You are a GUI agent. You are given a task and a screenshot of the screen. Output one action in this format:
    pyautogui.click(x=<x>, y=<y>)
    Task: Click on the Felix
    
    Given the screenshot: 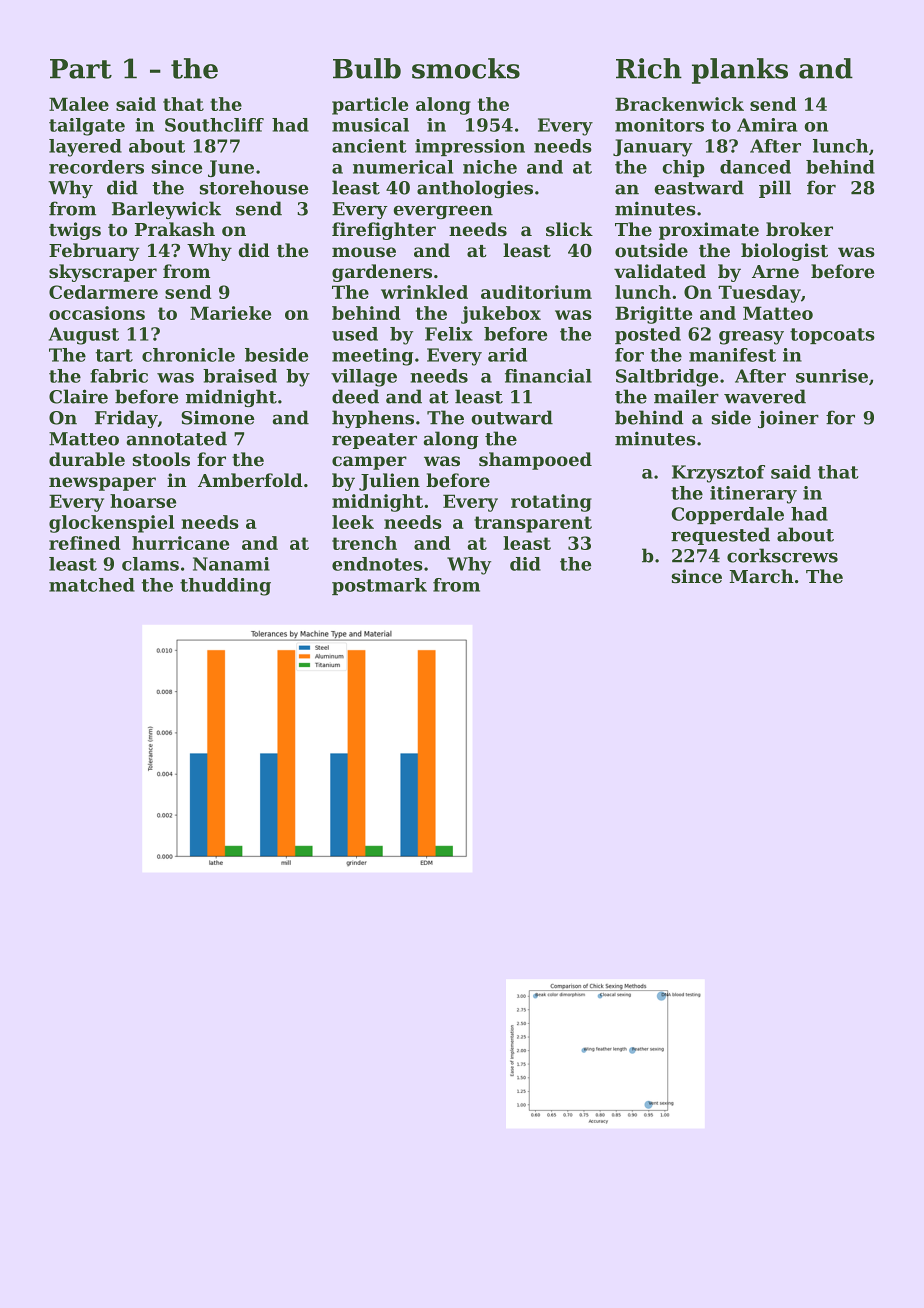 What is the action you would take?
    pyautogui.click(x=449, y=334)
